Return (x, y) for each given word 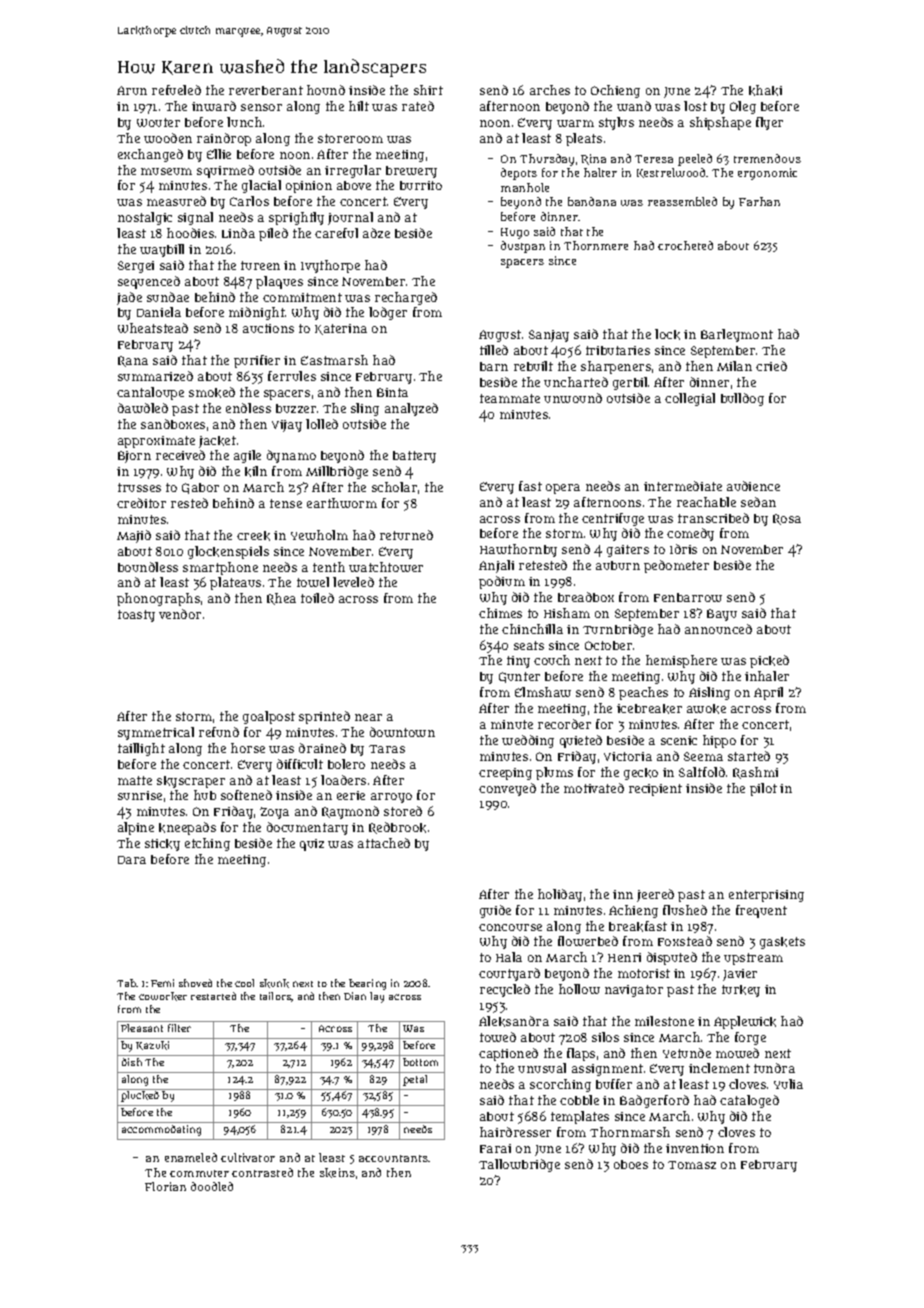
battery (414, 457)
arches (550, 90)
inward (214, 106)
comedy (690, 534)
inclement (719, 1068)
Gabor (200, 488)
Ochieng (615, 91)
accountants (393, 1158)
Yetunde (687, 1053)
